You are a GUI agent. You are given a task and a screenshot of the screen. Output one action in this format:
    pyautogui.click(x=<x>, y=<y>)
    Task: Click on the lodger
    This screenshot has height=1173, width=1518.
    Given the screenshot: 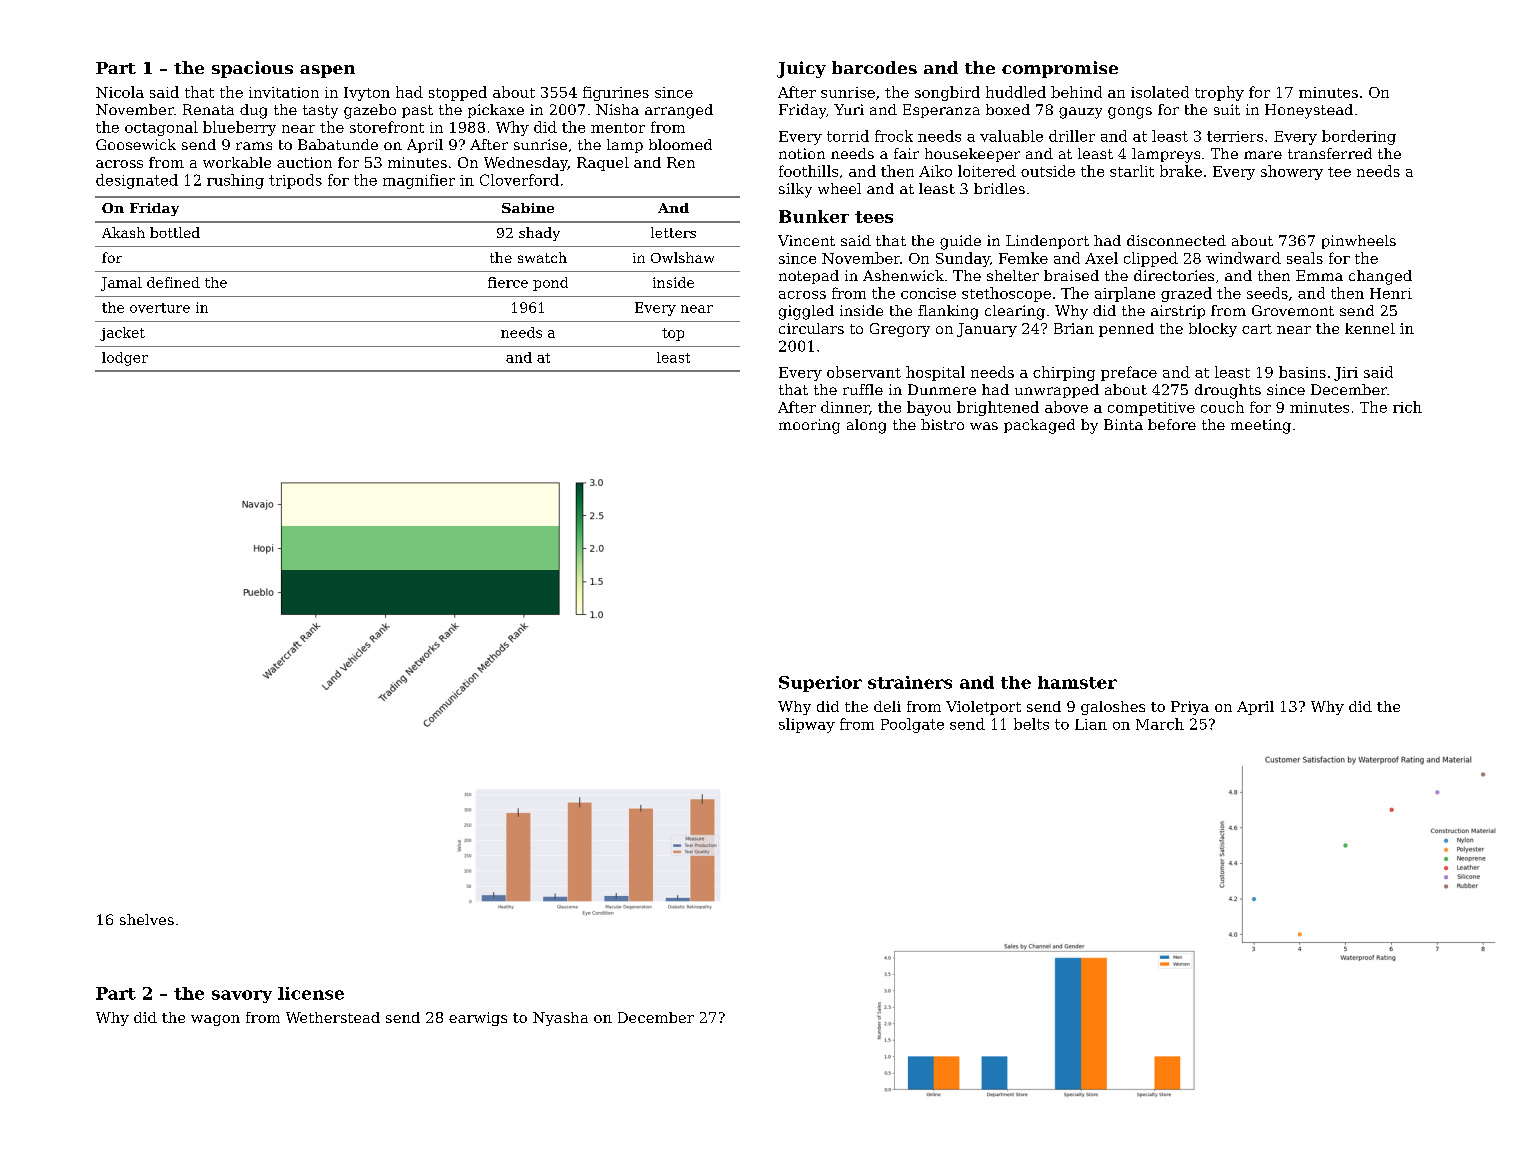 What is the action you would take?
    pyautogui.click(x=125, y=359)
